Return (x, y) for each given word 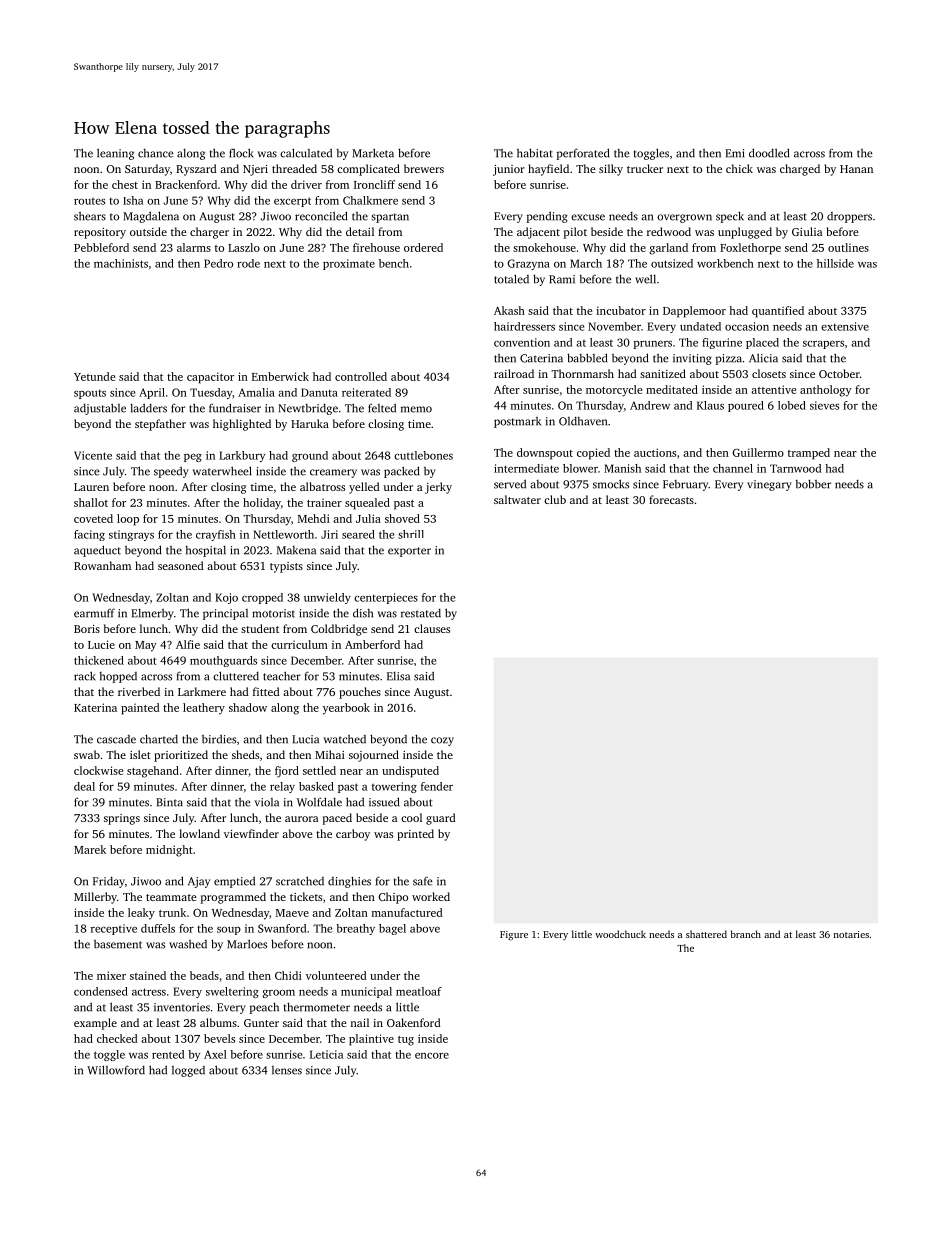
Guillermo (758, 452)
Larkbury (242, 456)
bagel (392, 929)
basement (118, 944)
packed (401, 472)
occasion (747, 326)
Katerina (95, 707)
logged (188, 1071)
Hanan (856, 169)
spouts (90, 394)
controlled (361, 376)
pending (547, 217)
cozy (442, 741)
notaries (851, 934)
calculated (306, 153)
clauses (432, 628)
